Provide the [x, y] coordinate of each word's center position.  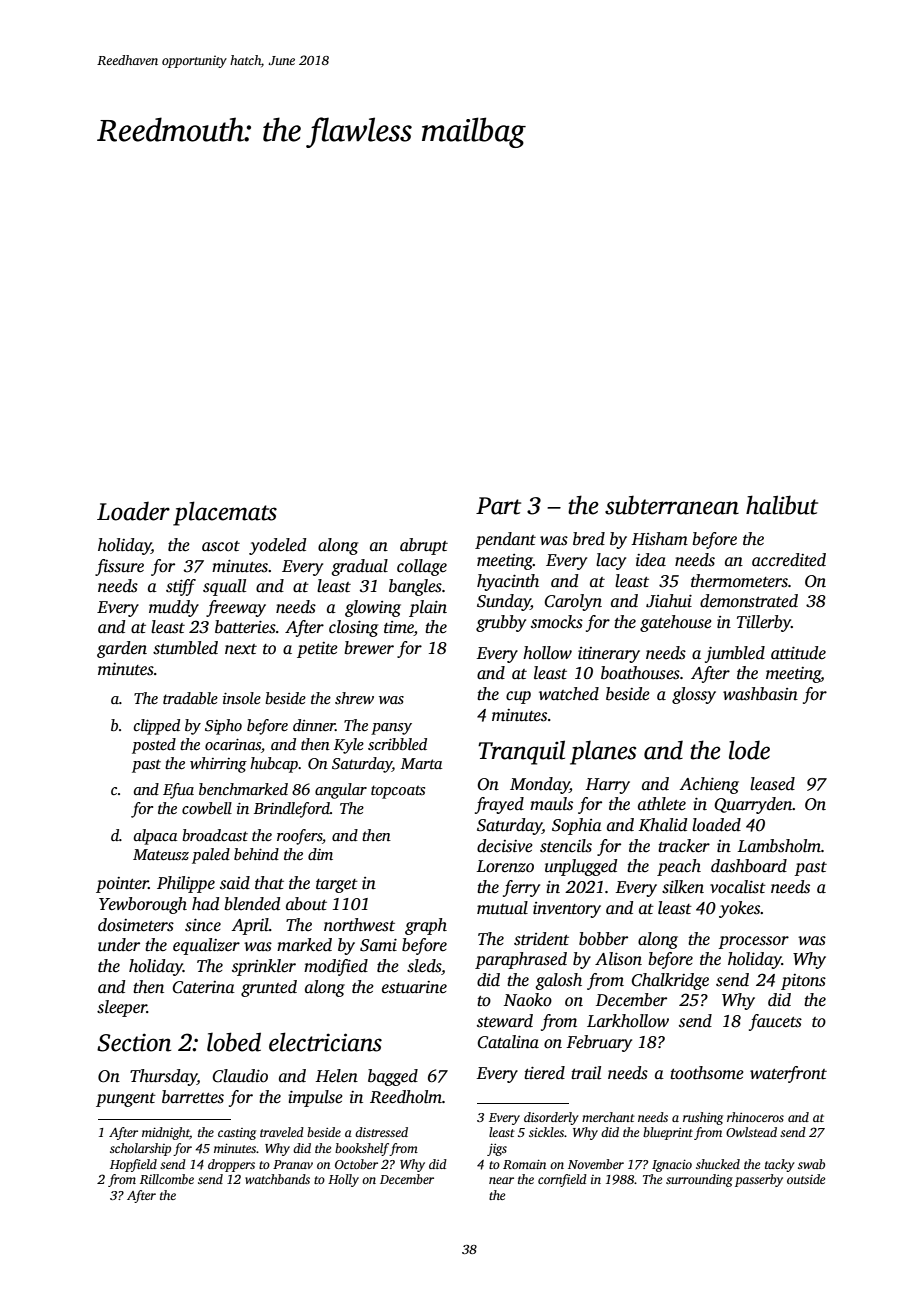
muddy [174, 608]
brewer [369, 648]
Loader [133, 511]
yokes [739, 909]
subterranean [672, 505]
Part [498, 506]
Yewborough [143, 905]
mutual [502, 908]
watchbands [277, 1179]
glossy [694, 695]
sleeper [122, 1008]
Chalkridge [670, 981]
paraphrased [521, 960]
